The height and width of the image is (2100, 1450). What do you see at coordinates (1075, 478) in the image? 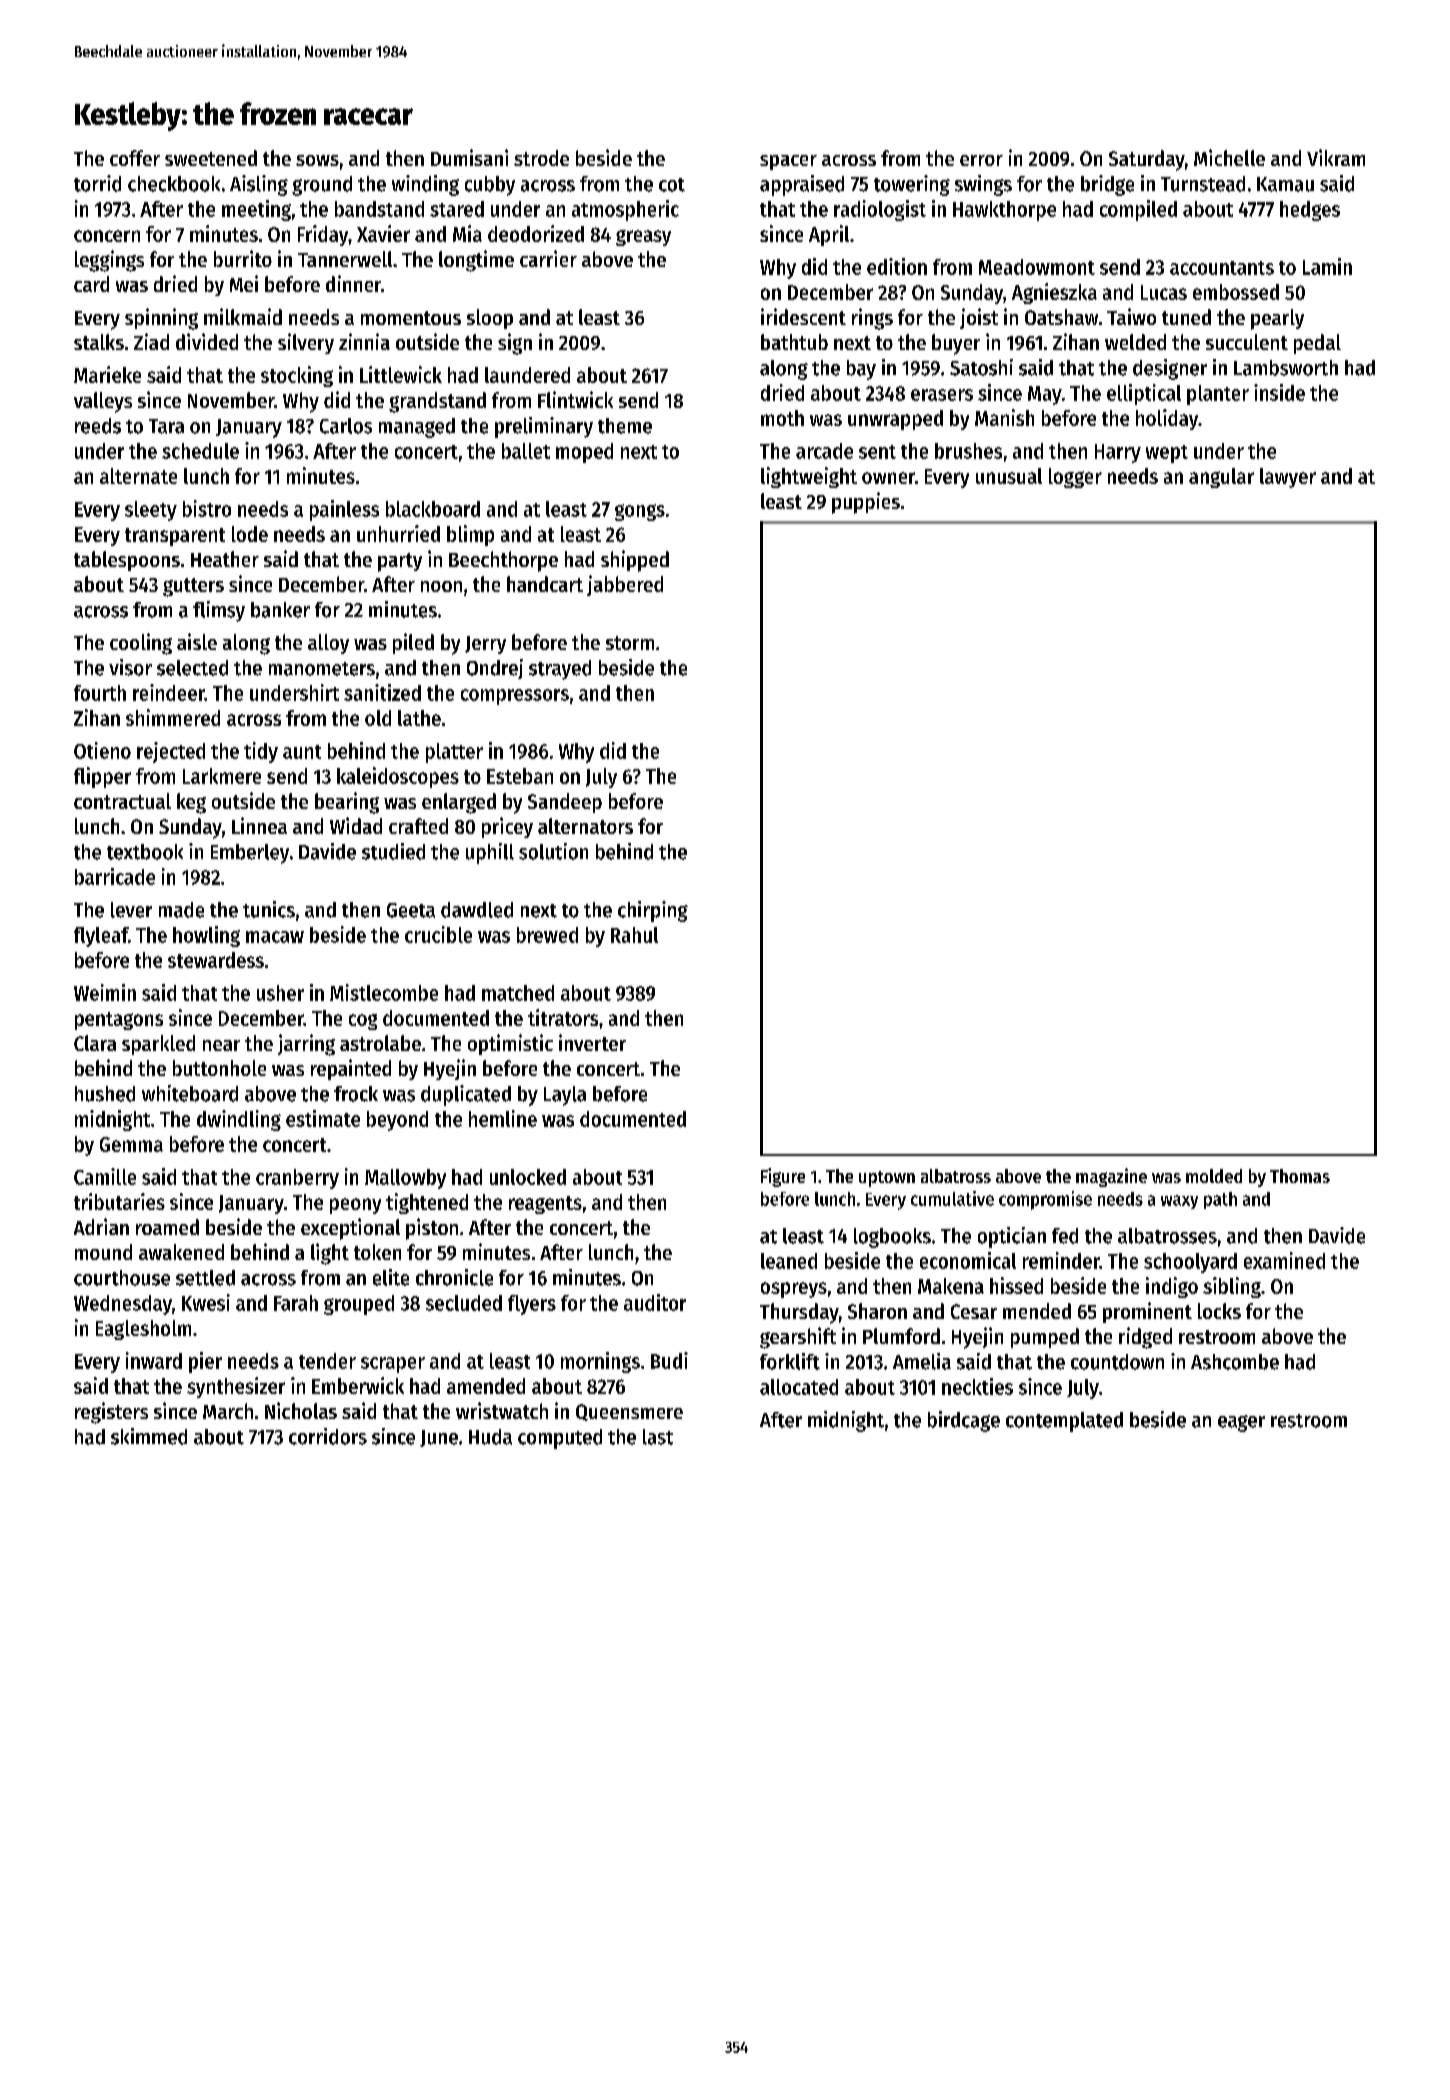
I see `logger` at bounding box center [1075, 478].
